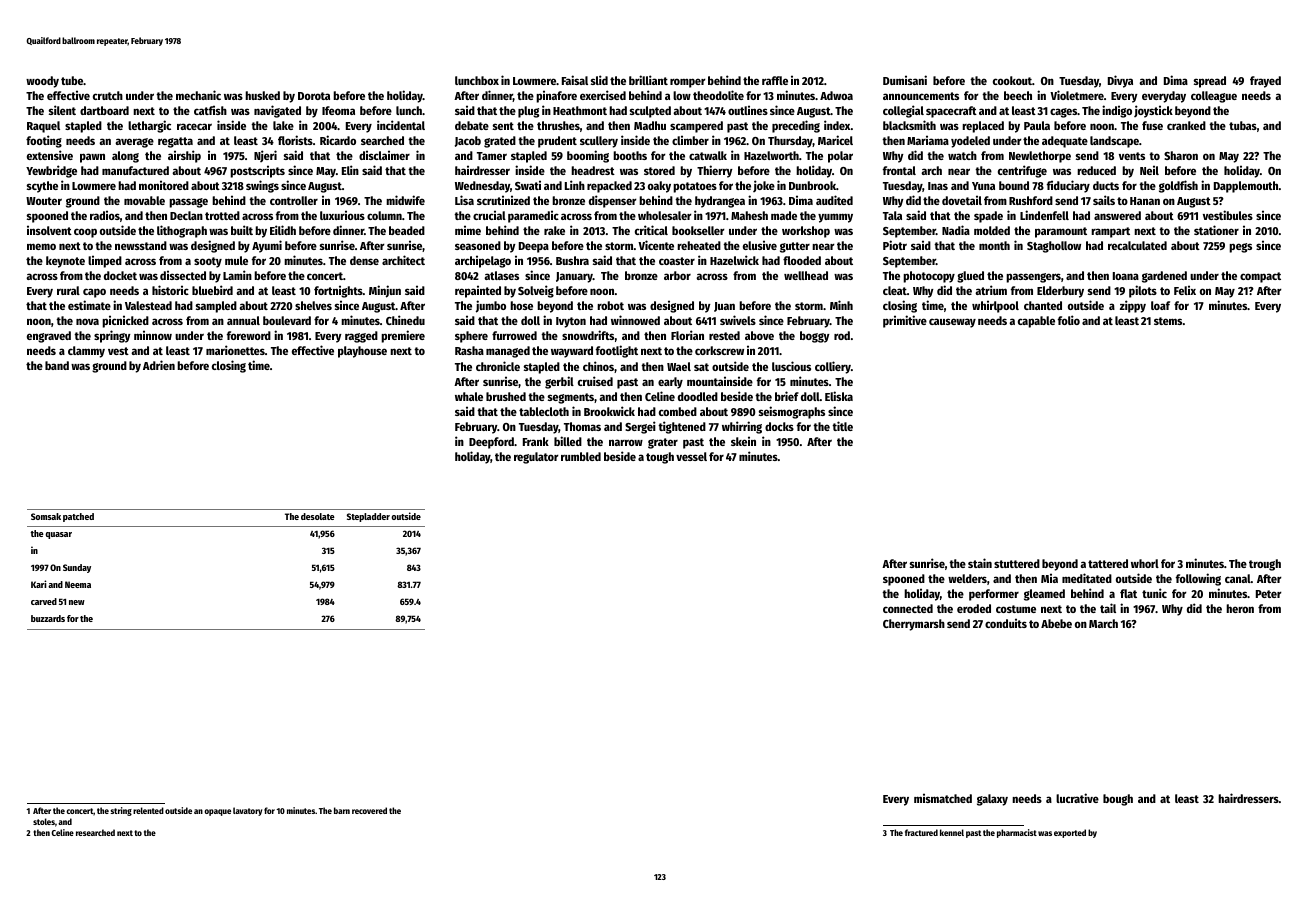 Image resolution: width=1308 pixels, height=924 pixels. What do you see at coordinates (342, 810) in the image?
I see `barn` at bounding box center [342, 810].
